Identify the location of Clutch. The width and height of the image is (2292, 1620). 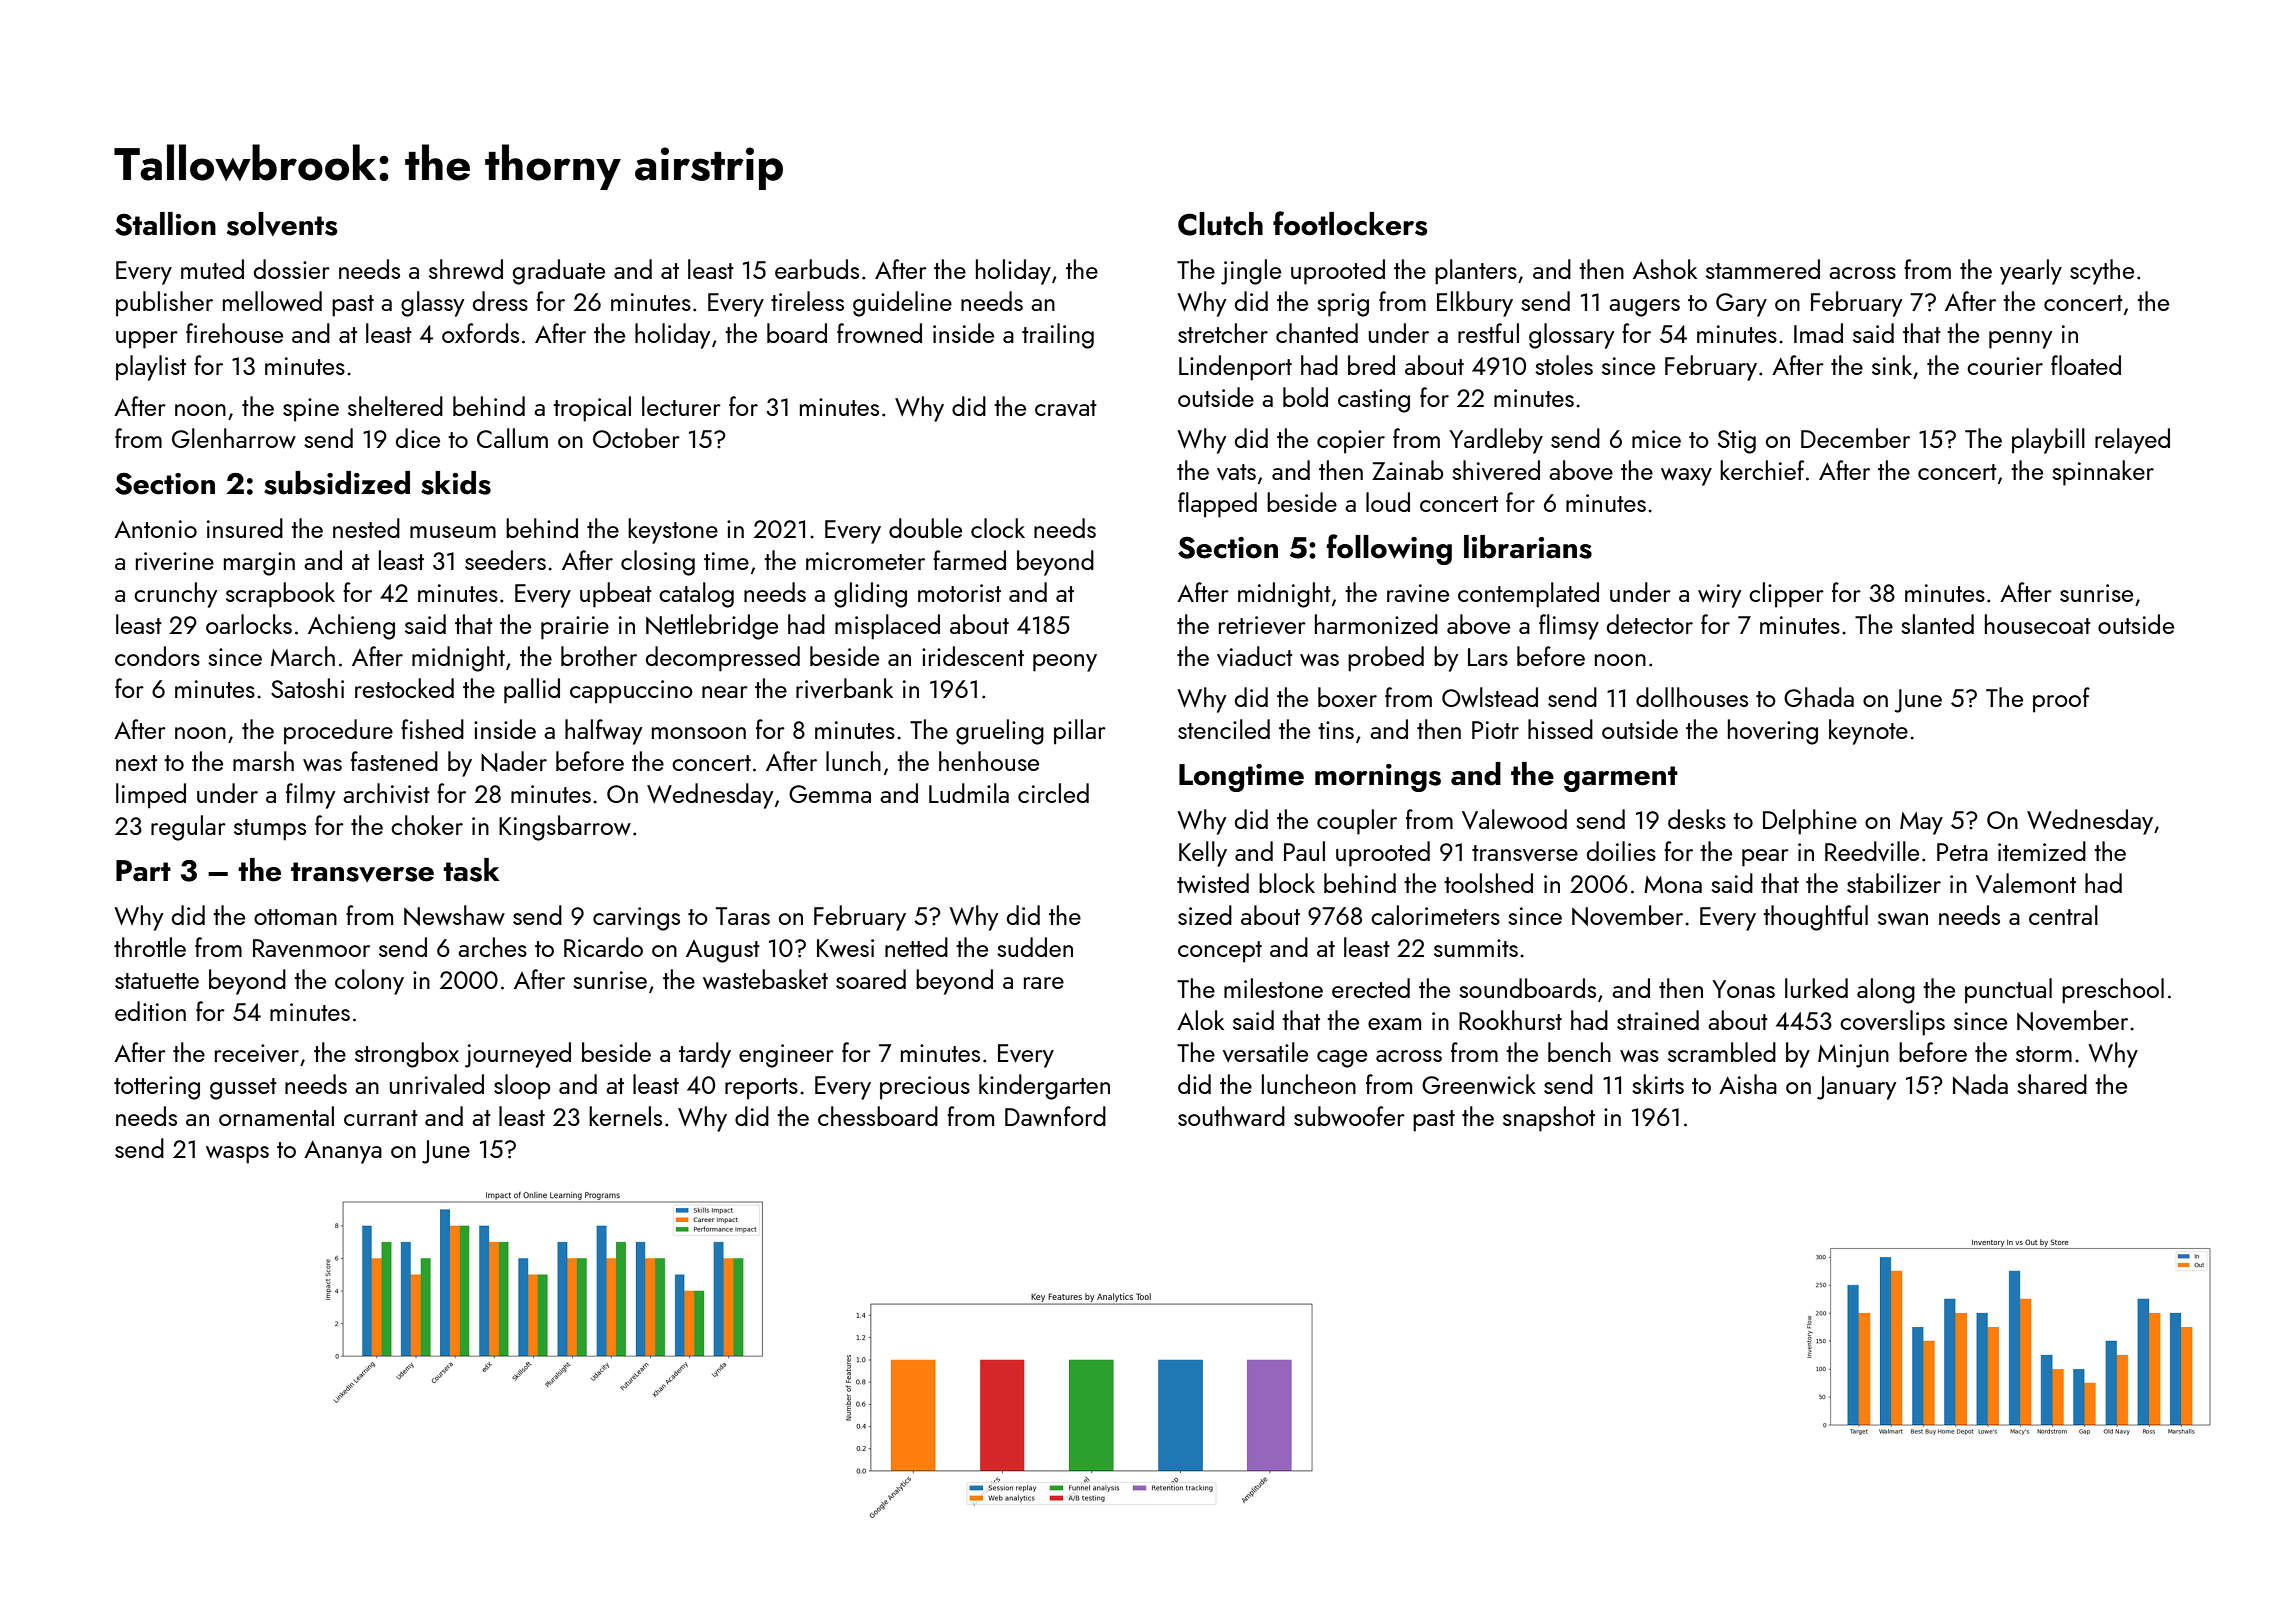
(1220, 224).
